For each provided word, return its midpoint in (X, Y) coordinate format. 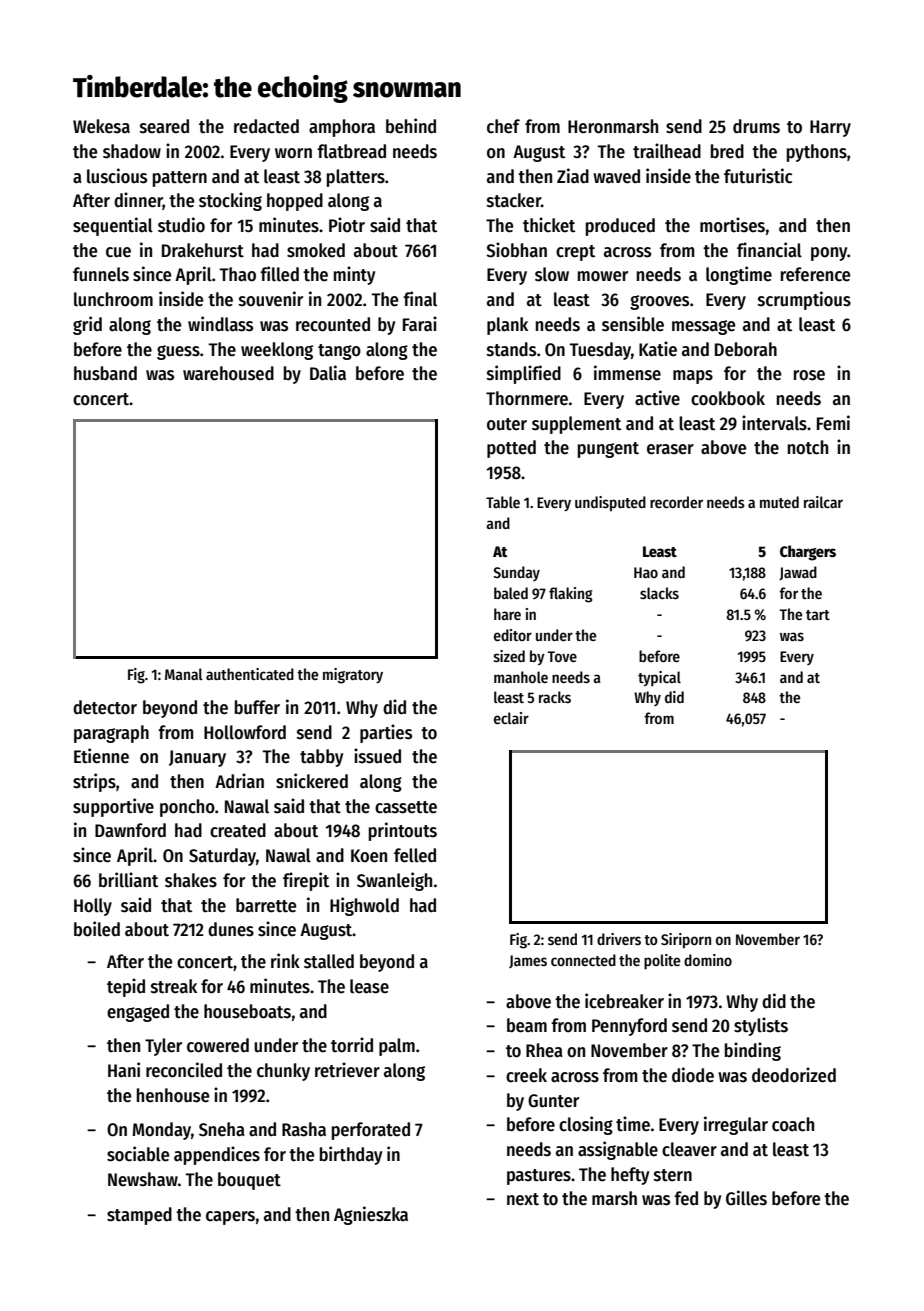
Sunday (516, 573)
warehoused (228, 373)
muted (779, 502)
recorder (676, 502)
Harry (830, 128)
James (528, 961)
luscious (117, 176)
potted (511, 449)
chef (503, 126)
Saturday (222, 857)
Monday (161, 1131)
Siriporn (686, 941)
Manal (184, 674)
